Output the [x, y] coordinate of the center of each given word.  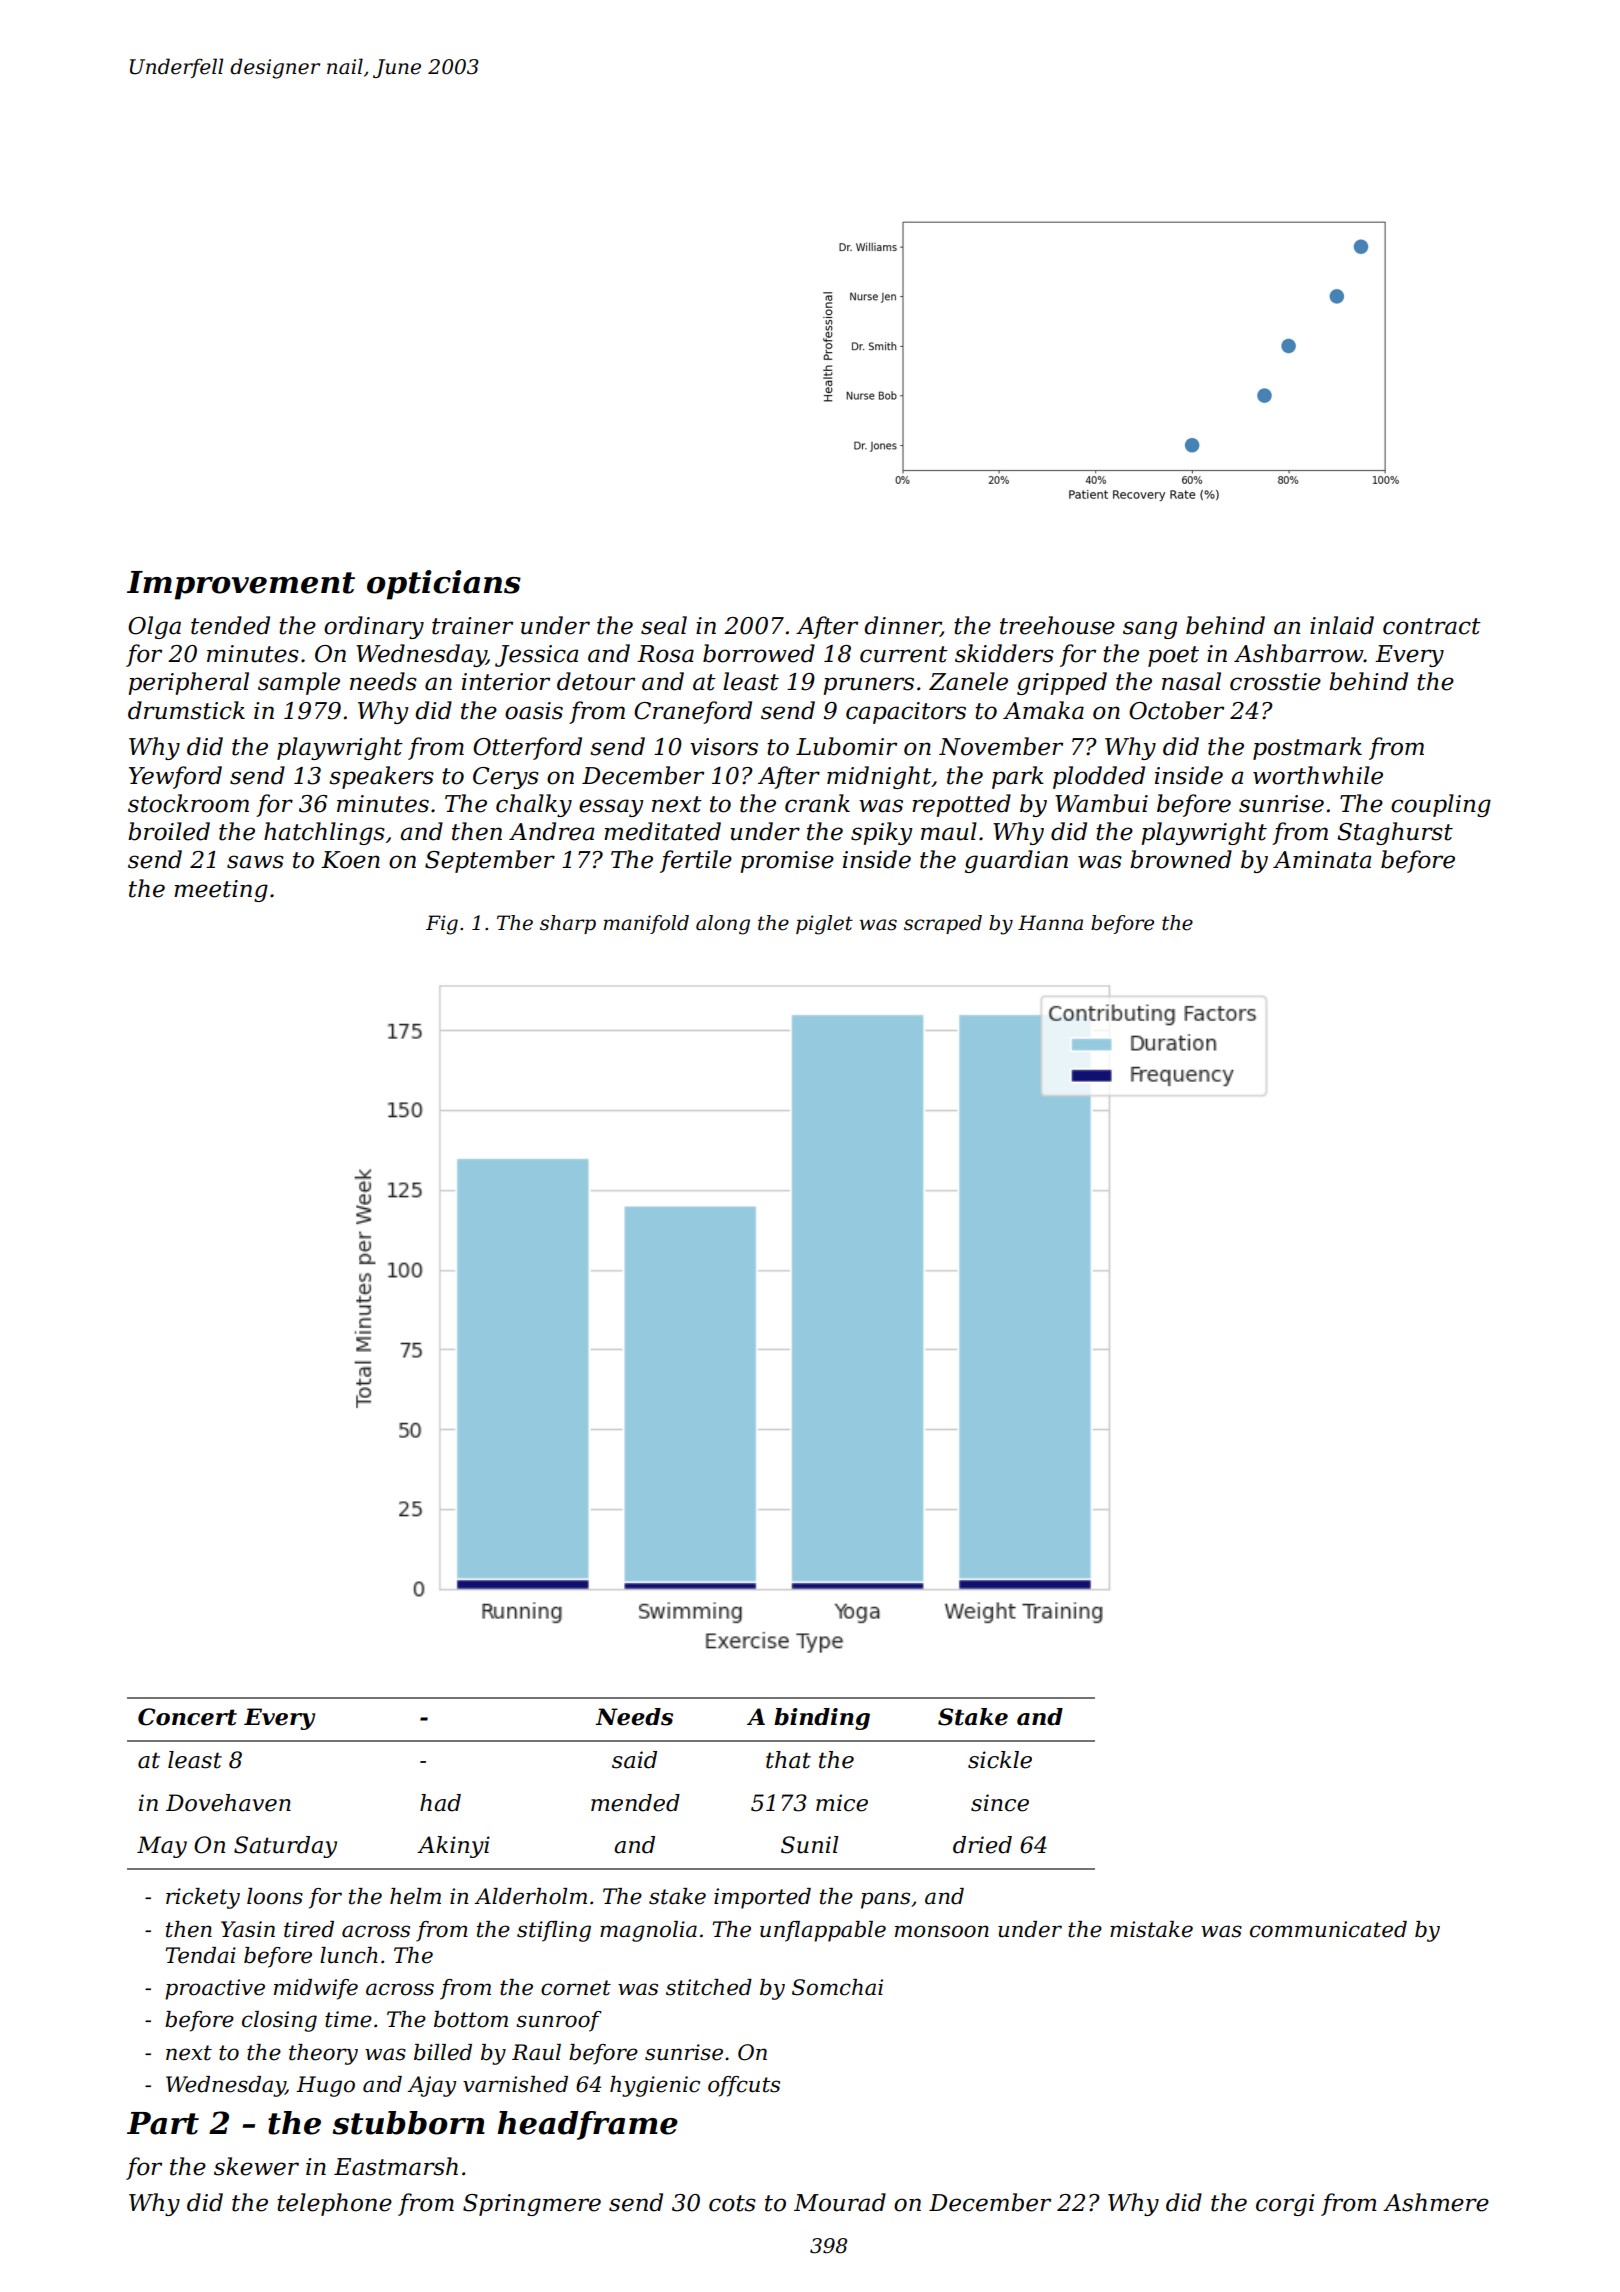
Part [163, 2123]
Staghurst [1395, 833]
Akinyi [453, 1847]
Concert [187, 1717]
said [634, 1760]
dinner [902, 626]
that [788, 1760]
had [440, 1803]
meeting [221, 891]
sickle [1000, 1760]
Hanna [1050, 923]
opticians [444, 585]
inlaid [1342, 625]
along [723, 925]
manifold [646, 924]
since [1000, 1803]
